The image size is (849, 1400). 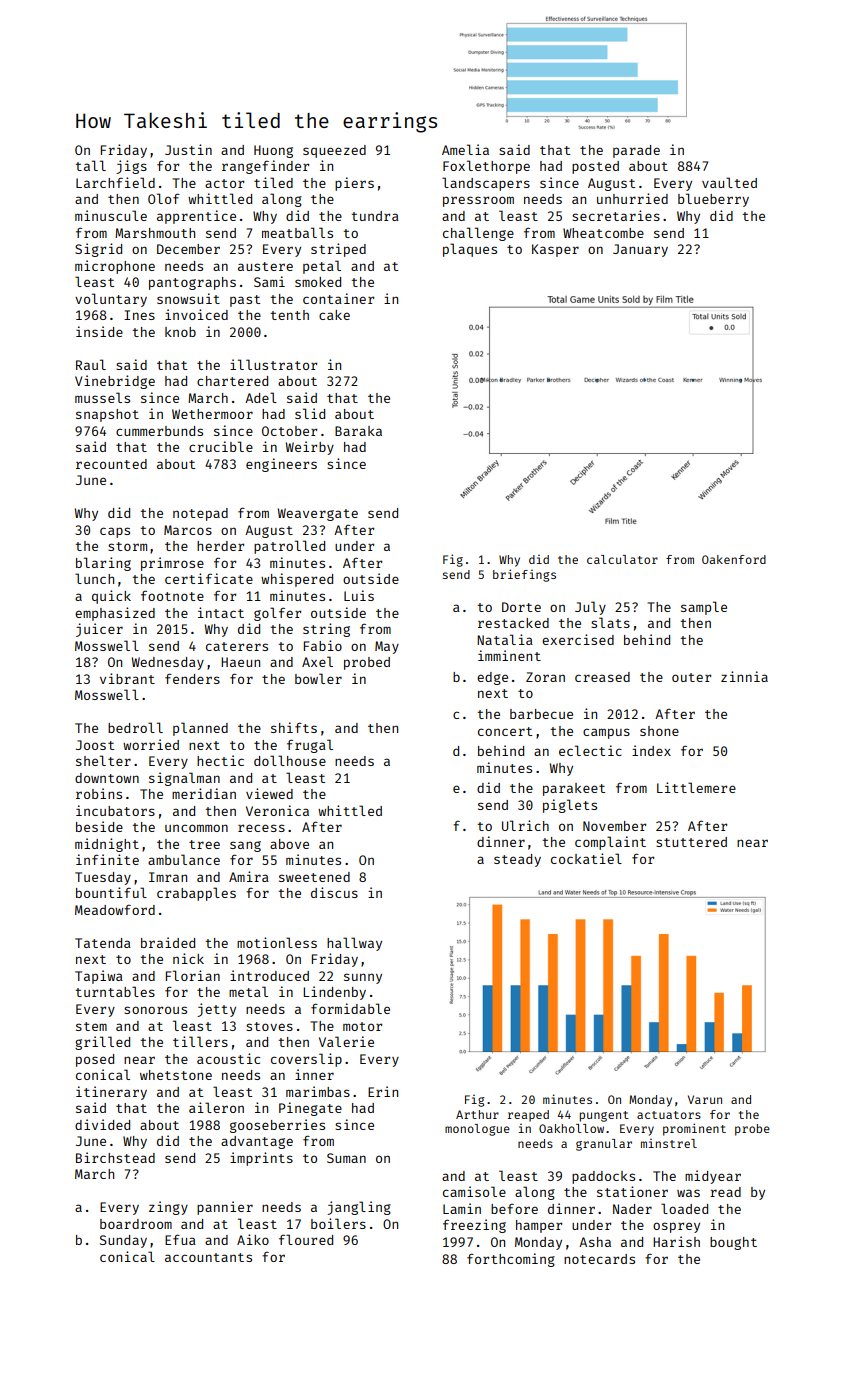 What do you see at coordinates (604, 1116) in the screenshot?
I see `pungent` at bounding box center [604, 1116].
